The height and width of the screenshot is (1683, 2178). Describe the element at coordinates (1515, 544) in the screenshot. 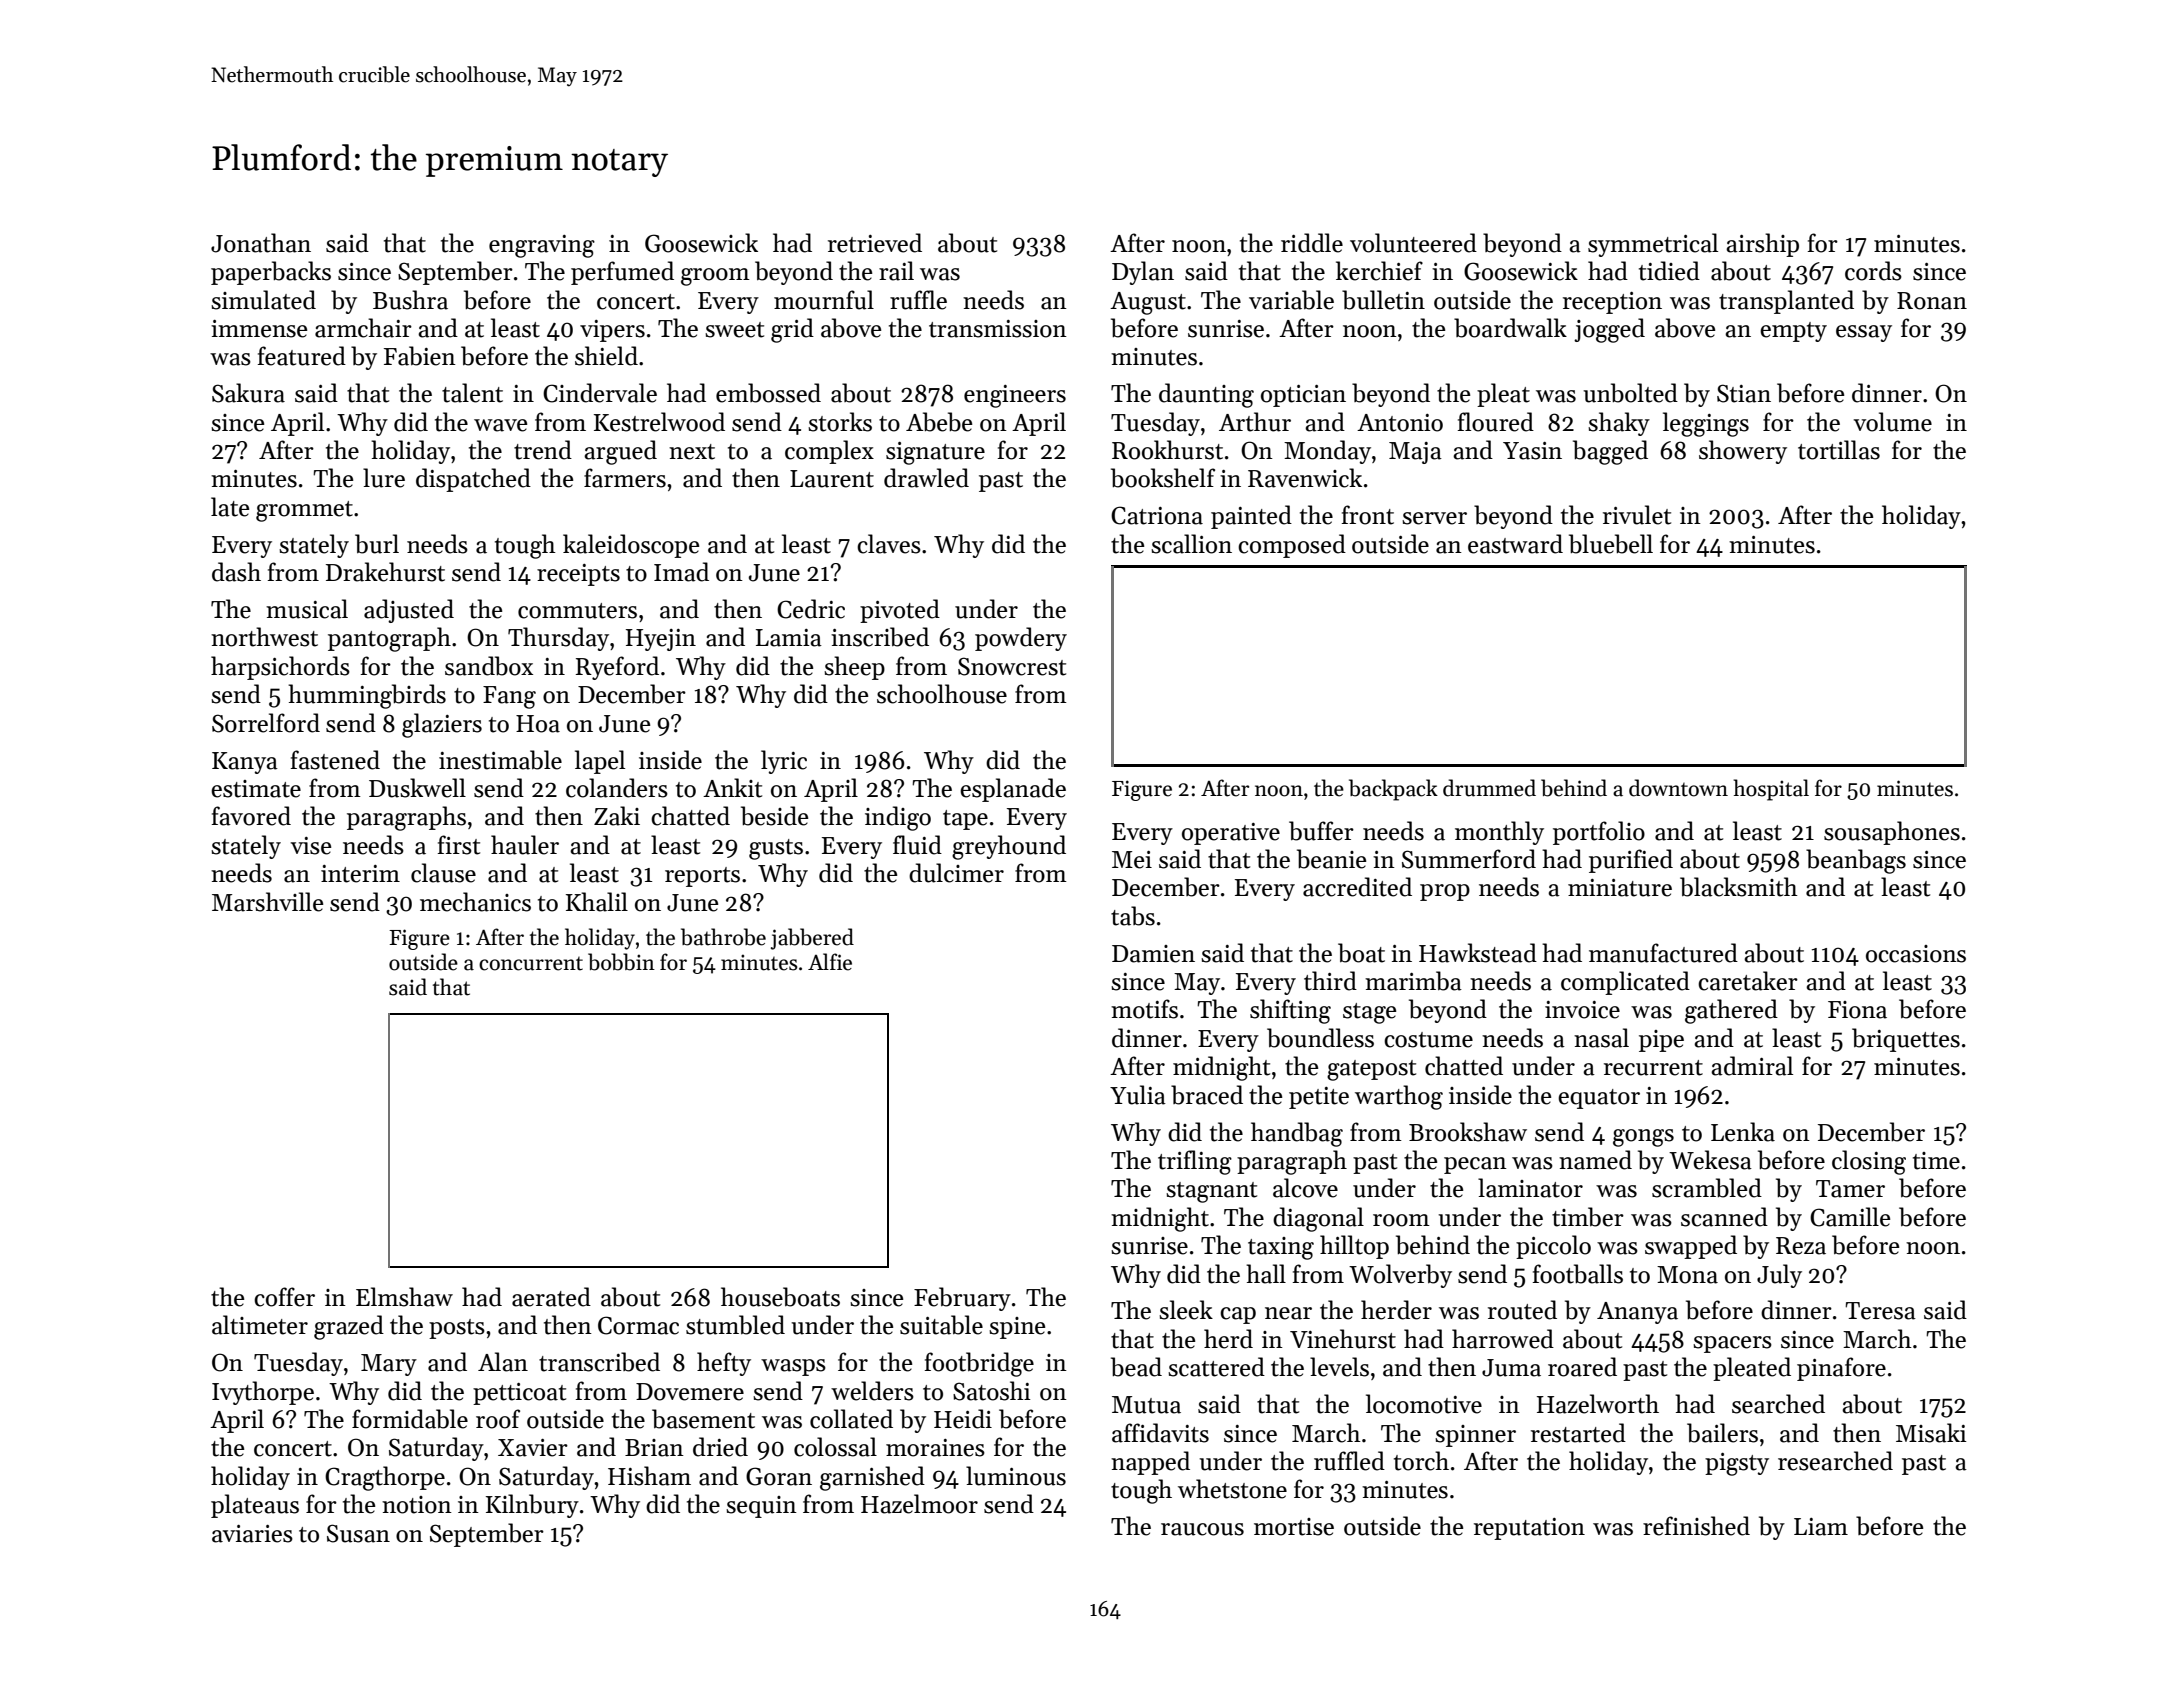

I see `eastward` at that location.
